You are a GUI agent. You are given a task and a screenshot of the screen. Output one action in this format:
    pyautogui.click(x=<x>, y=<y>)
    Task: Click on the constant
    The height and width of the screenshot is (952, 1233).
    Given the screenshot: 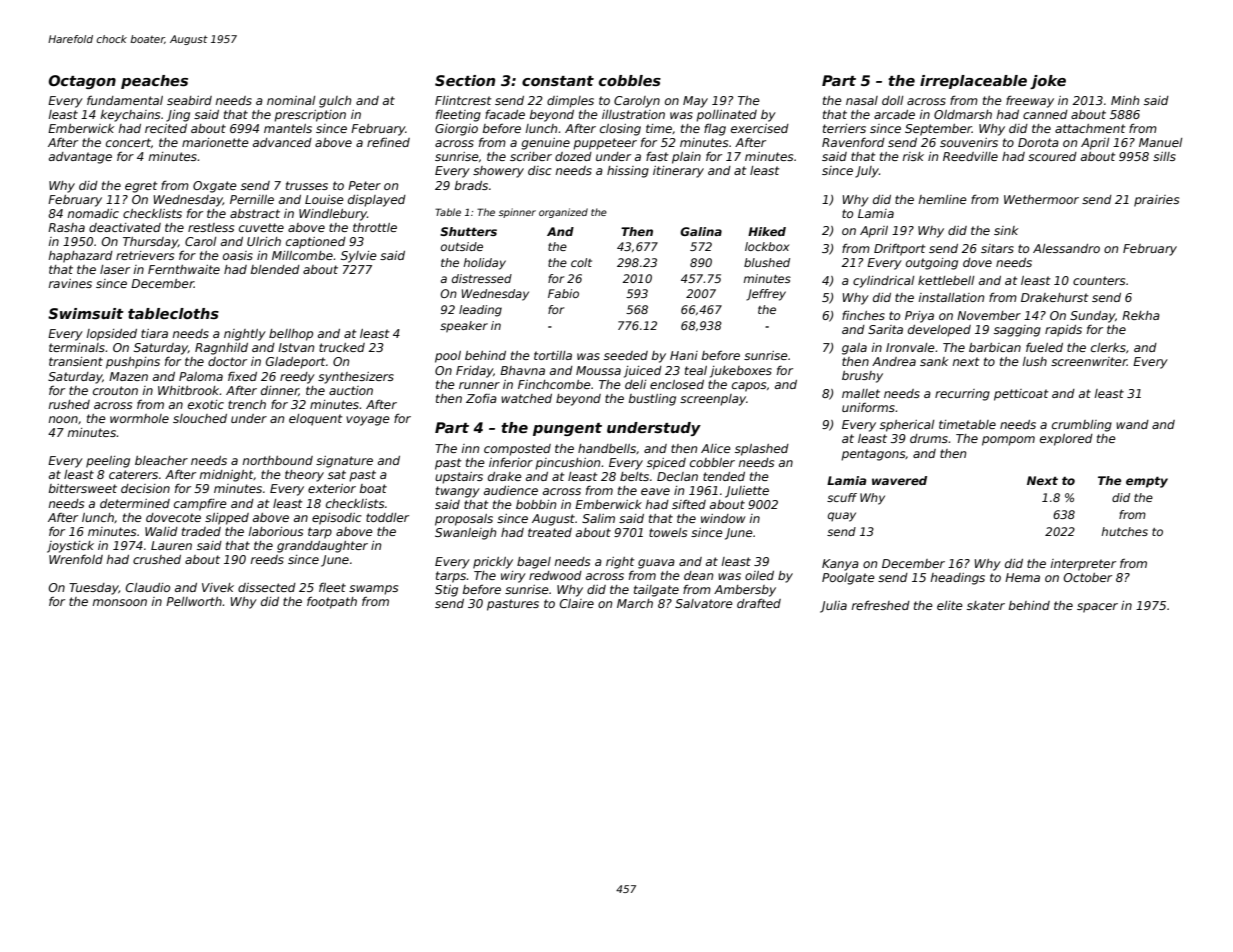 What is the action you would take?
    pyautogui.click(x=558, y=81)
